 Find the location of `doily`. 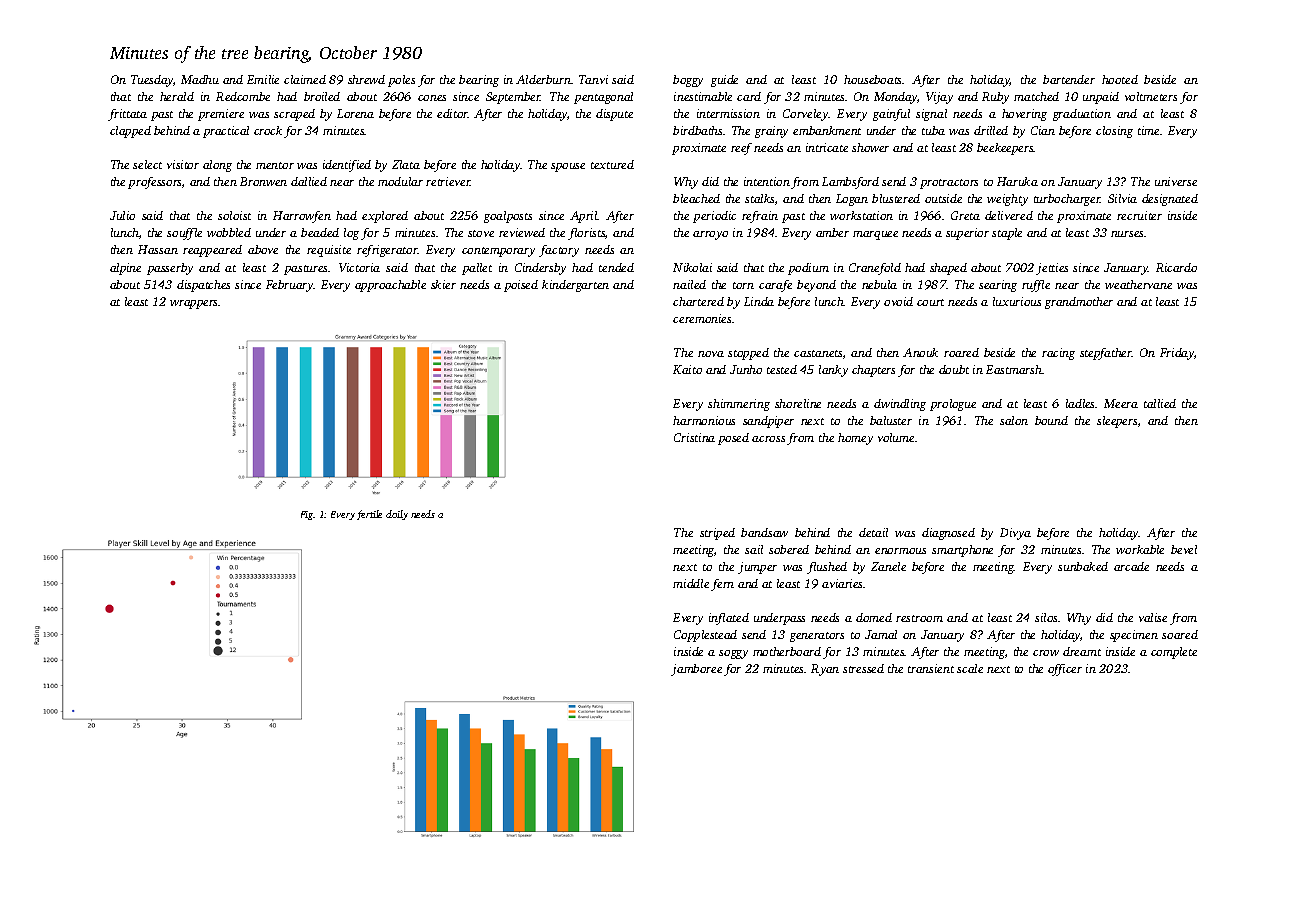

doily is located at coordinates (397, 515).
